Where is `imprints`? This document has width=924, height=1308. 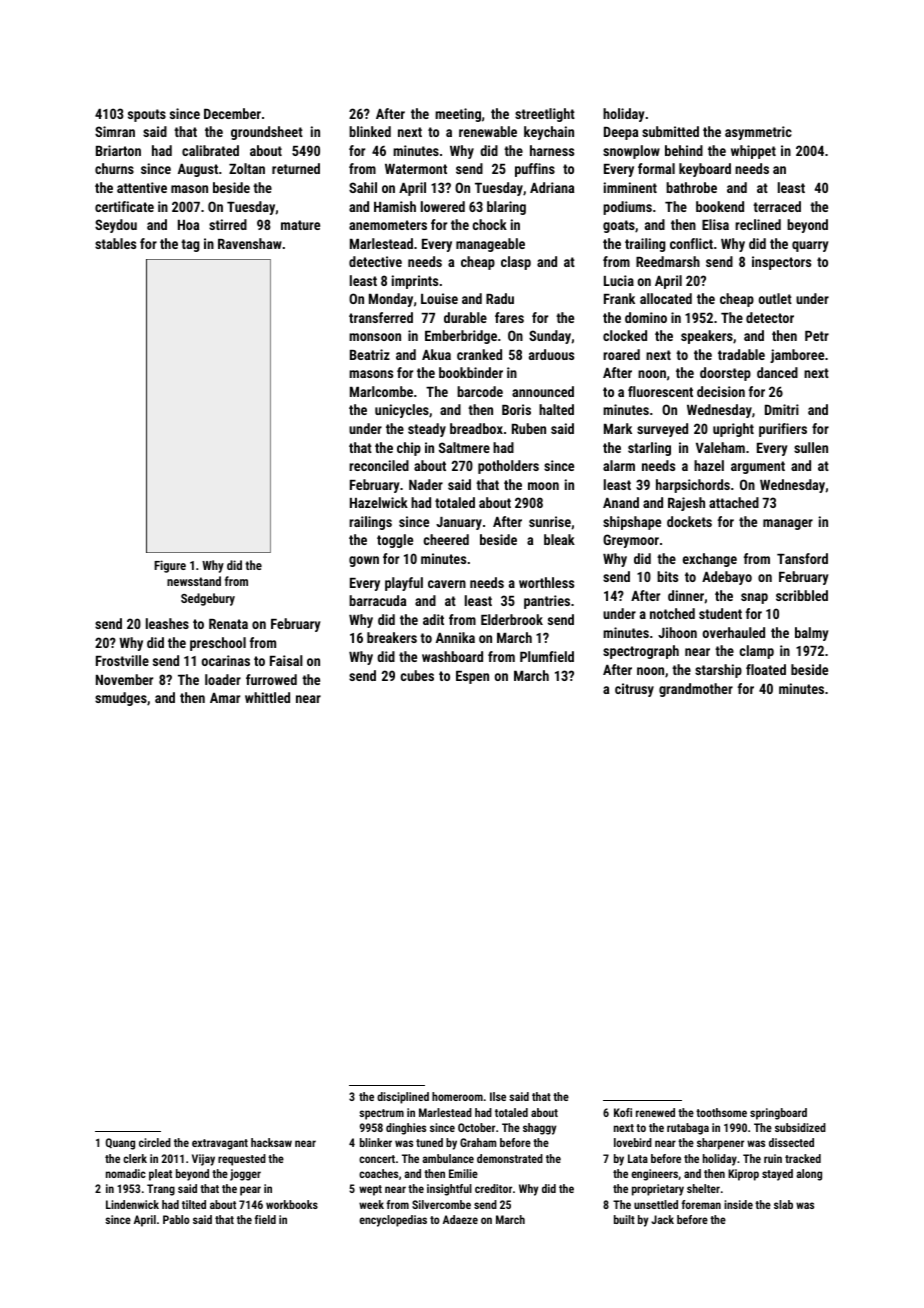 imprints is located at coordinates (415, 282).
